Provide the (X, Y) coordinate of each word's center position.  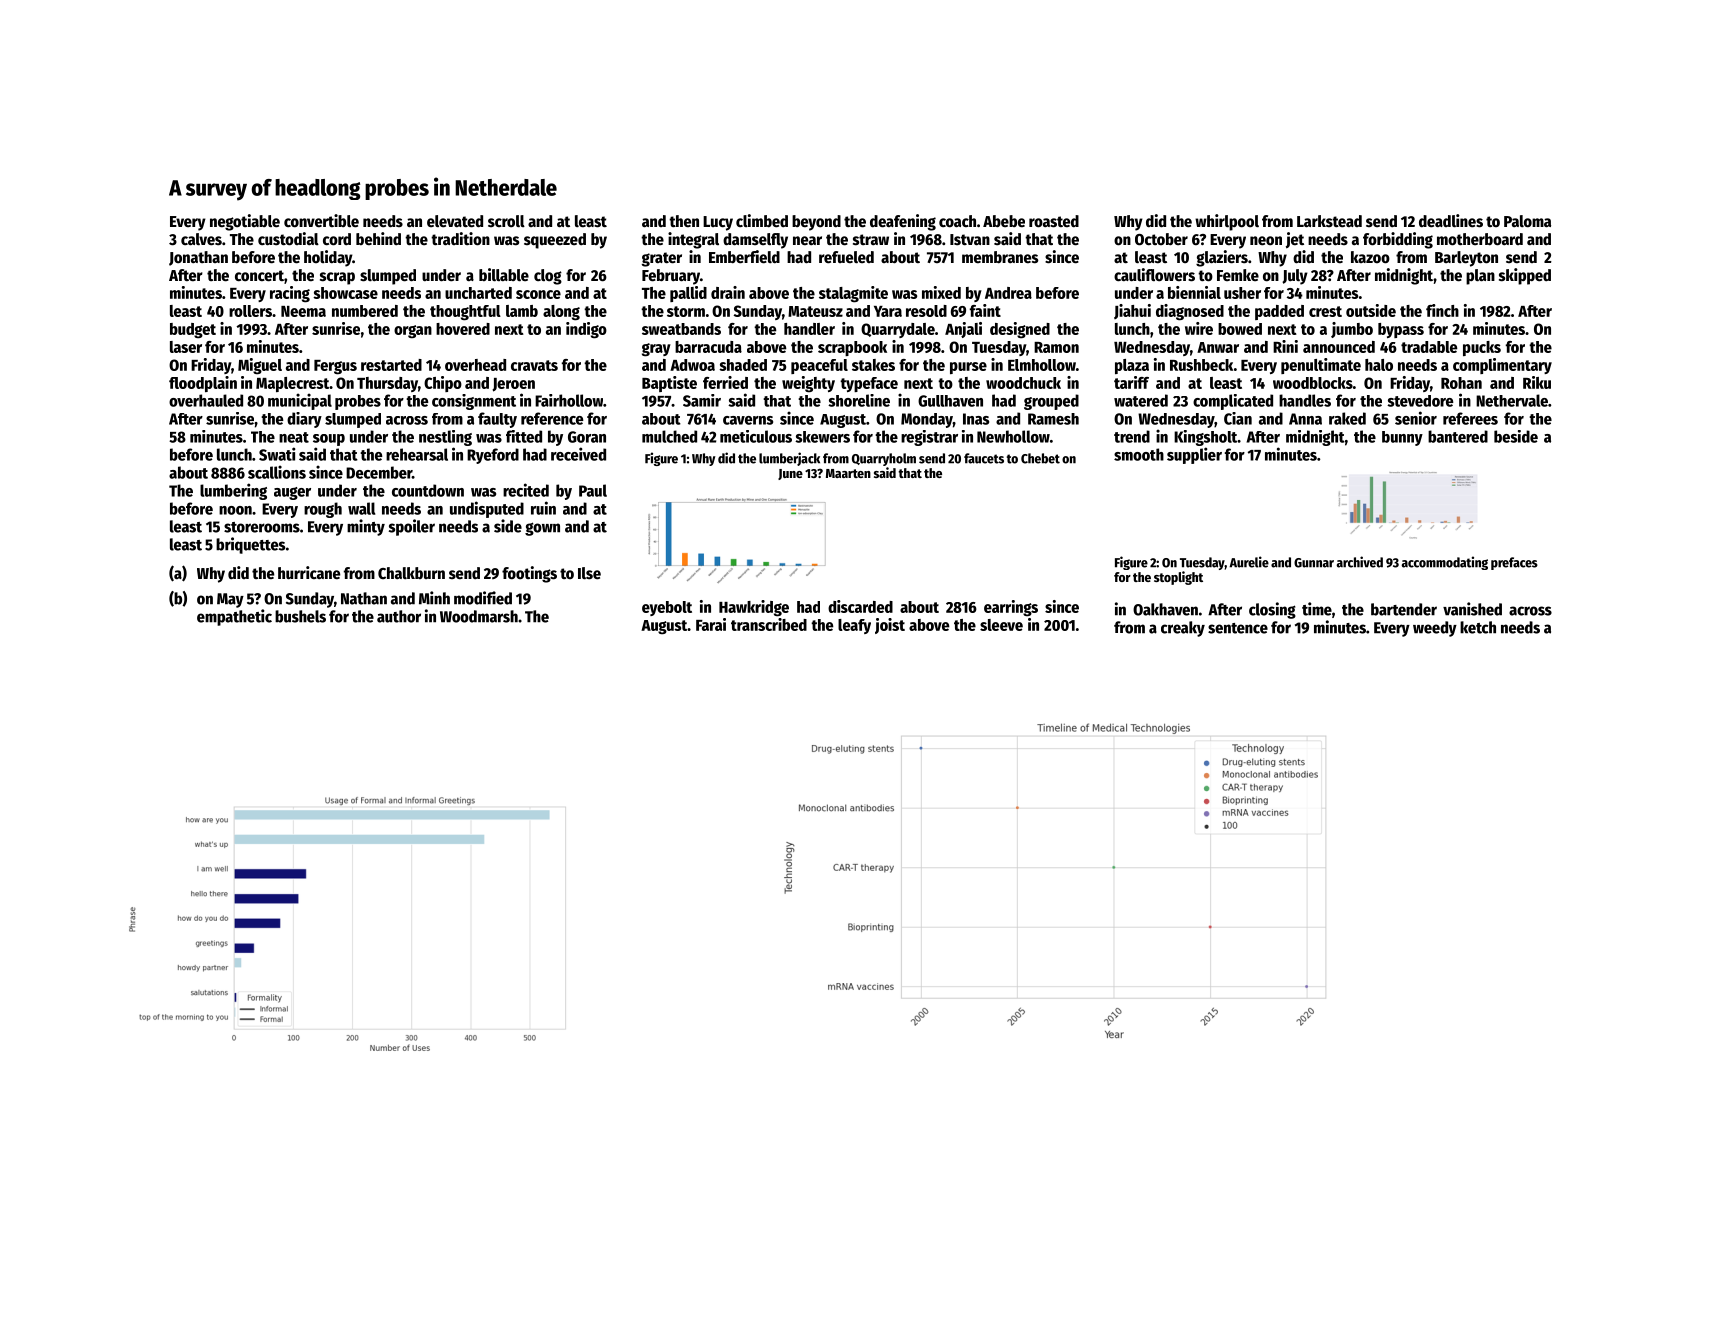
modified (483, 598)
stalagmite (853, 294)
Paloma (1527, 221)
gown (542, 529)
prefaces (1514, 563)
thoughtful (465, 313)
